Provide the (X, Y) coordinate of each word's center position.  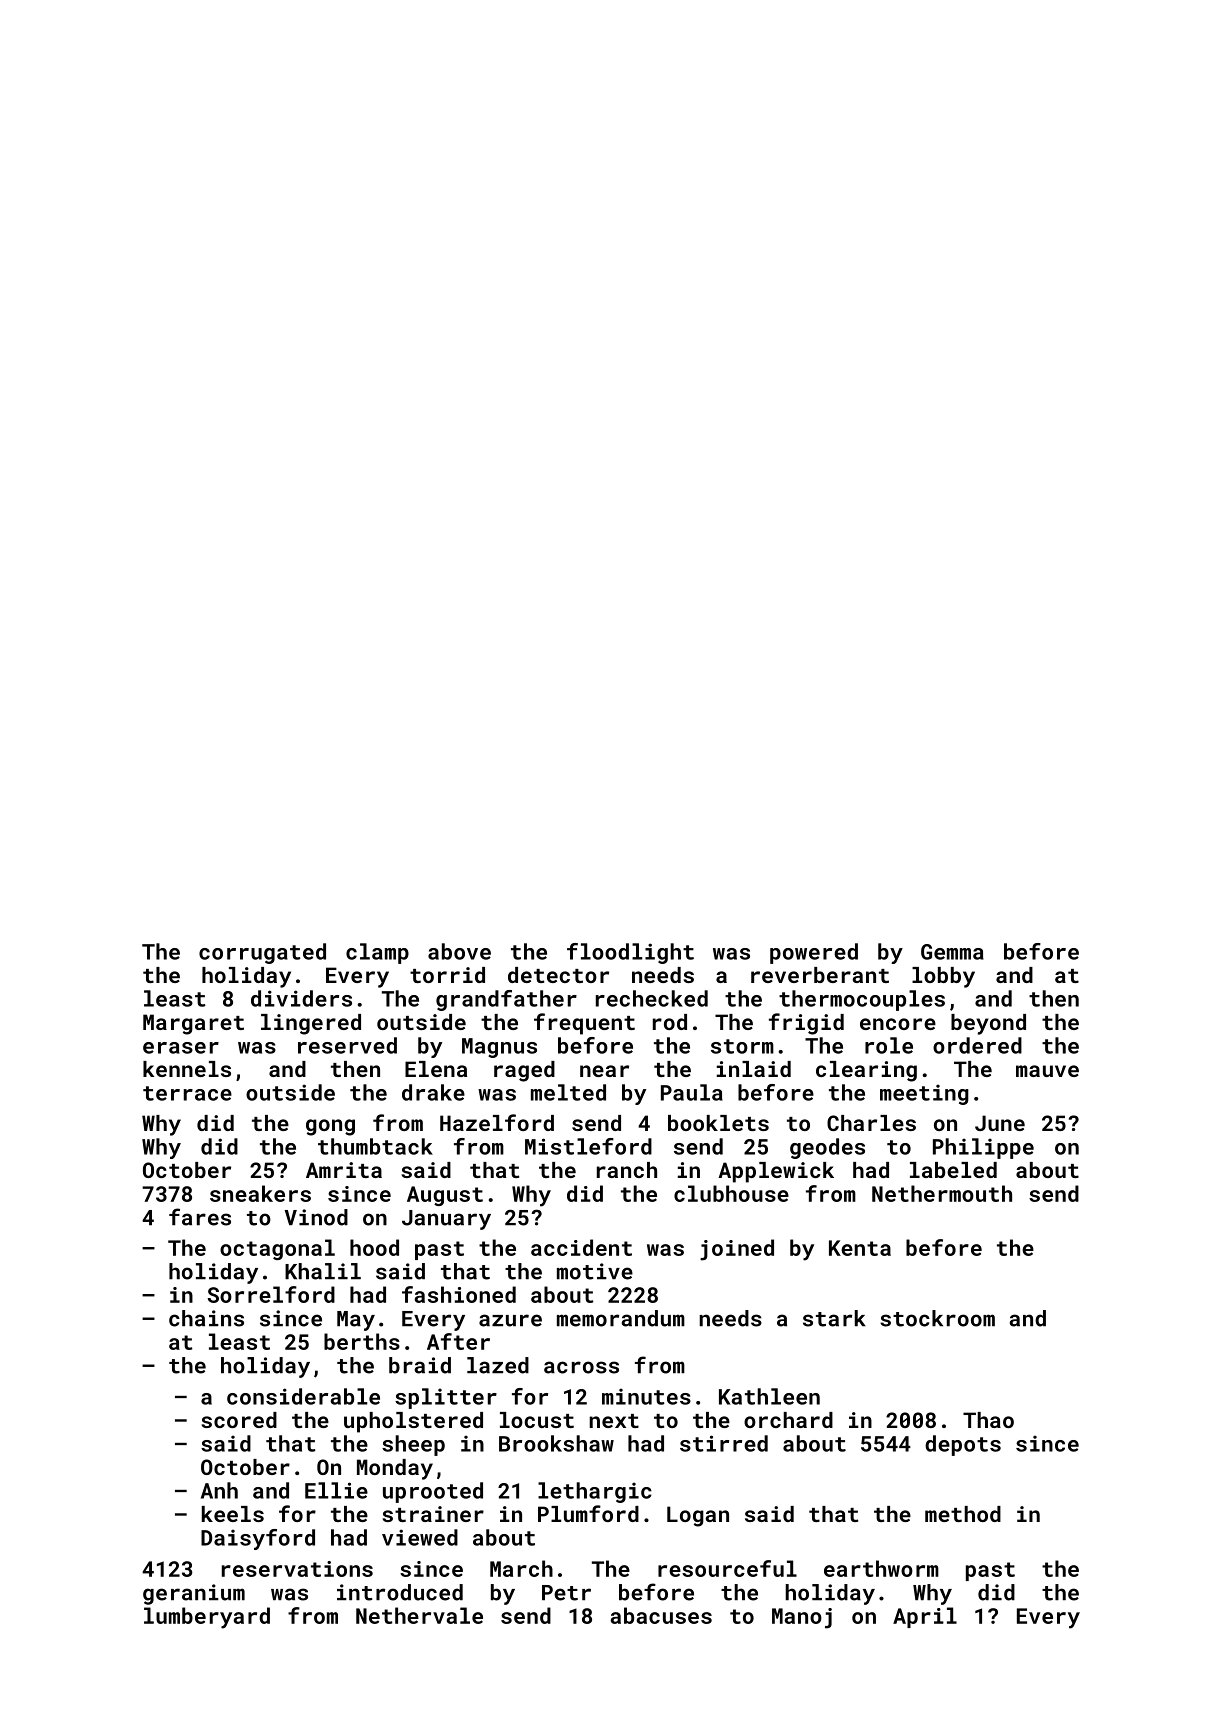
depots (963, 1445)
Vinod (316, 1217)
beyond (988, 1024)
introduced (400, 1592)
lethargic (595, 1492)
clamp (377, 953)
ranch (627, 1170)
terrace (187, 1093)
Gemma (952, 952)
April (925, 1617)
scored (239, 1420)
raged (524, 1071)
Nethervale (419, 1615)
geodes (827, 1148)
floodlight (630, 953)
